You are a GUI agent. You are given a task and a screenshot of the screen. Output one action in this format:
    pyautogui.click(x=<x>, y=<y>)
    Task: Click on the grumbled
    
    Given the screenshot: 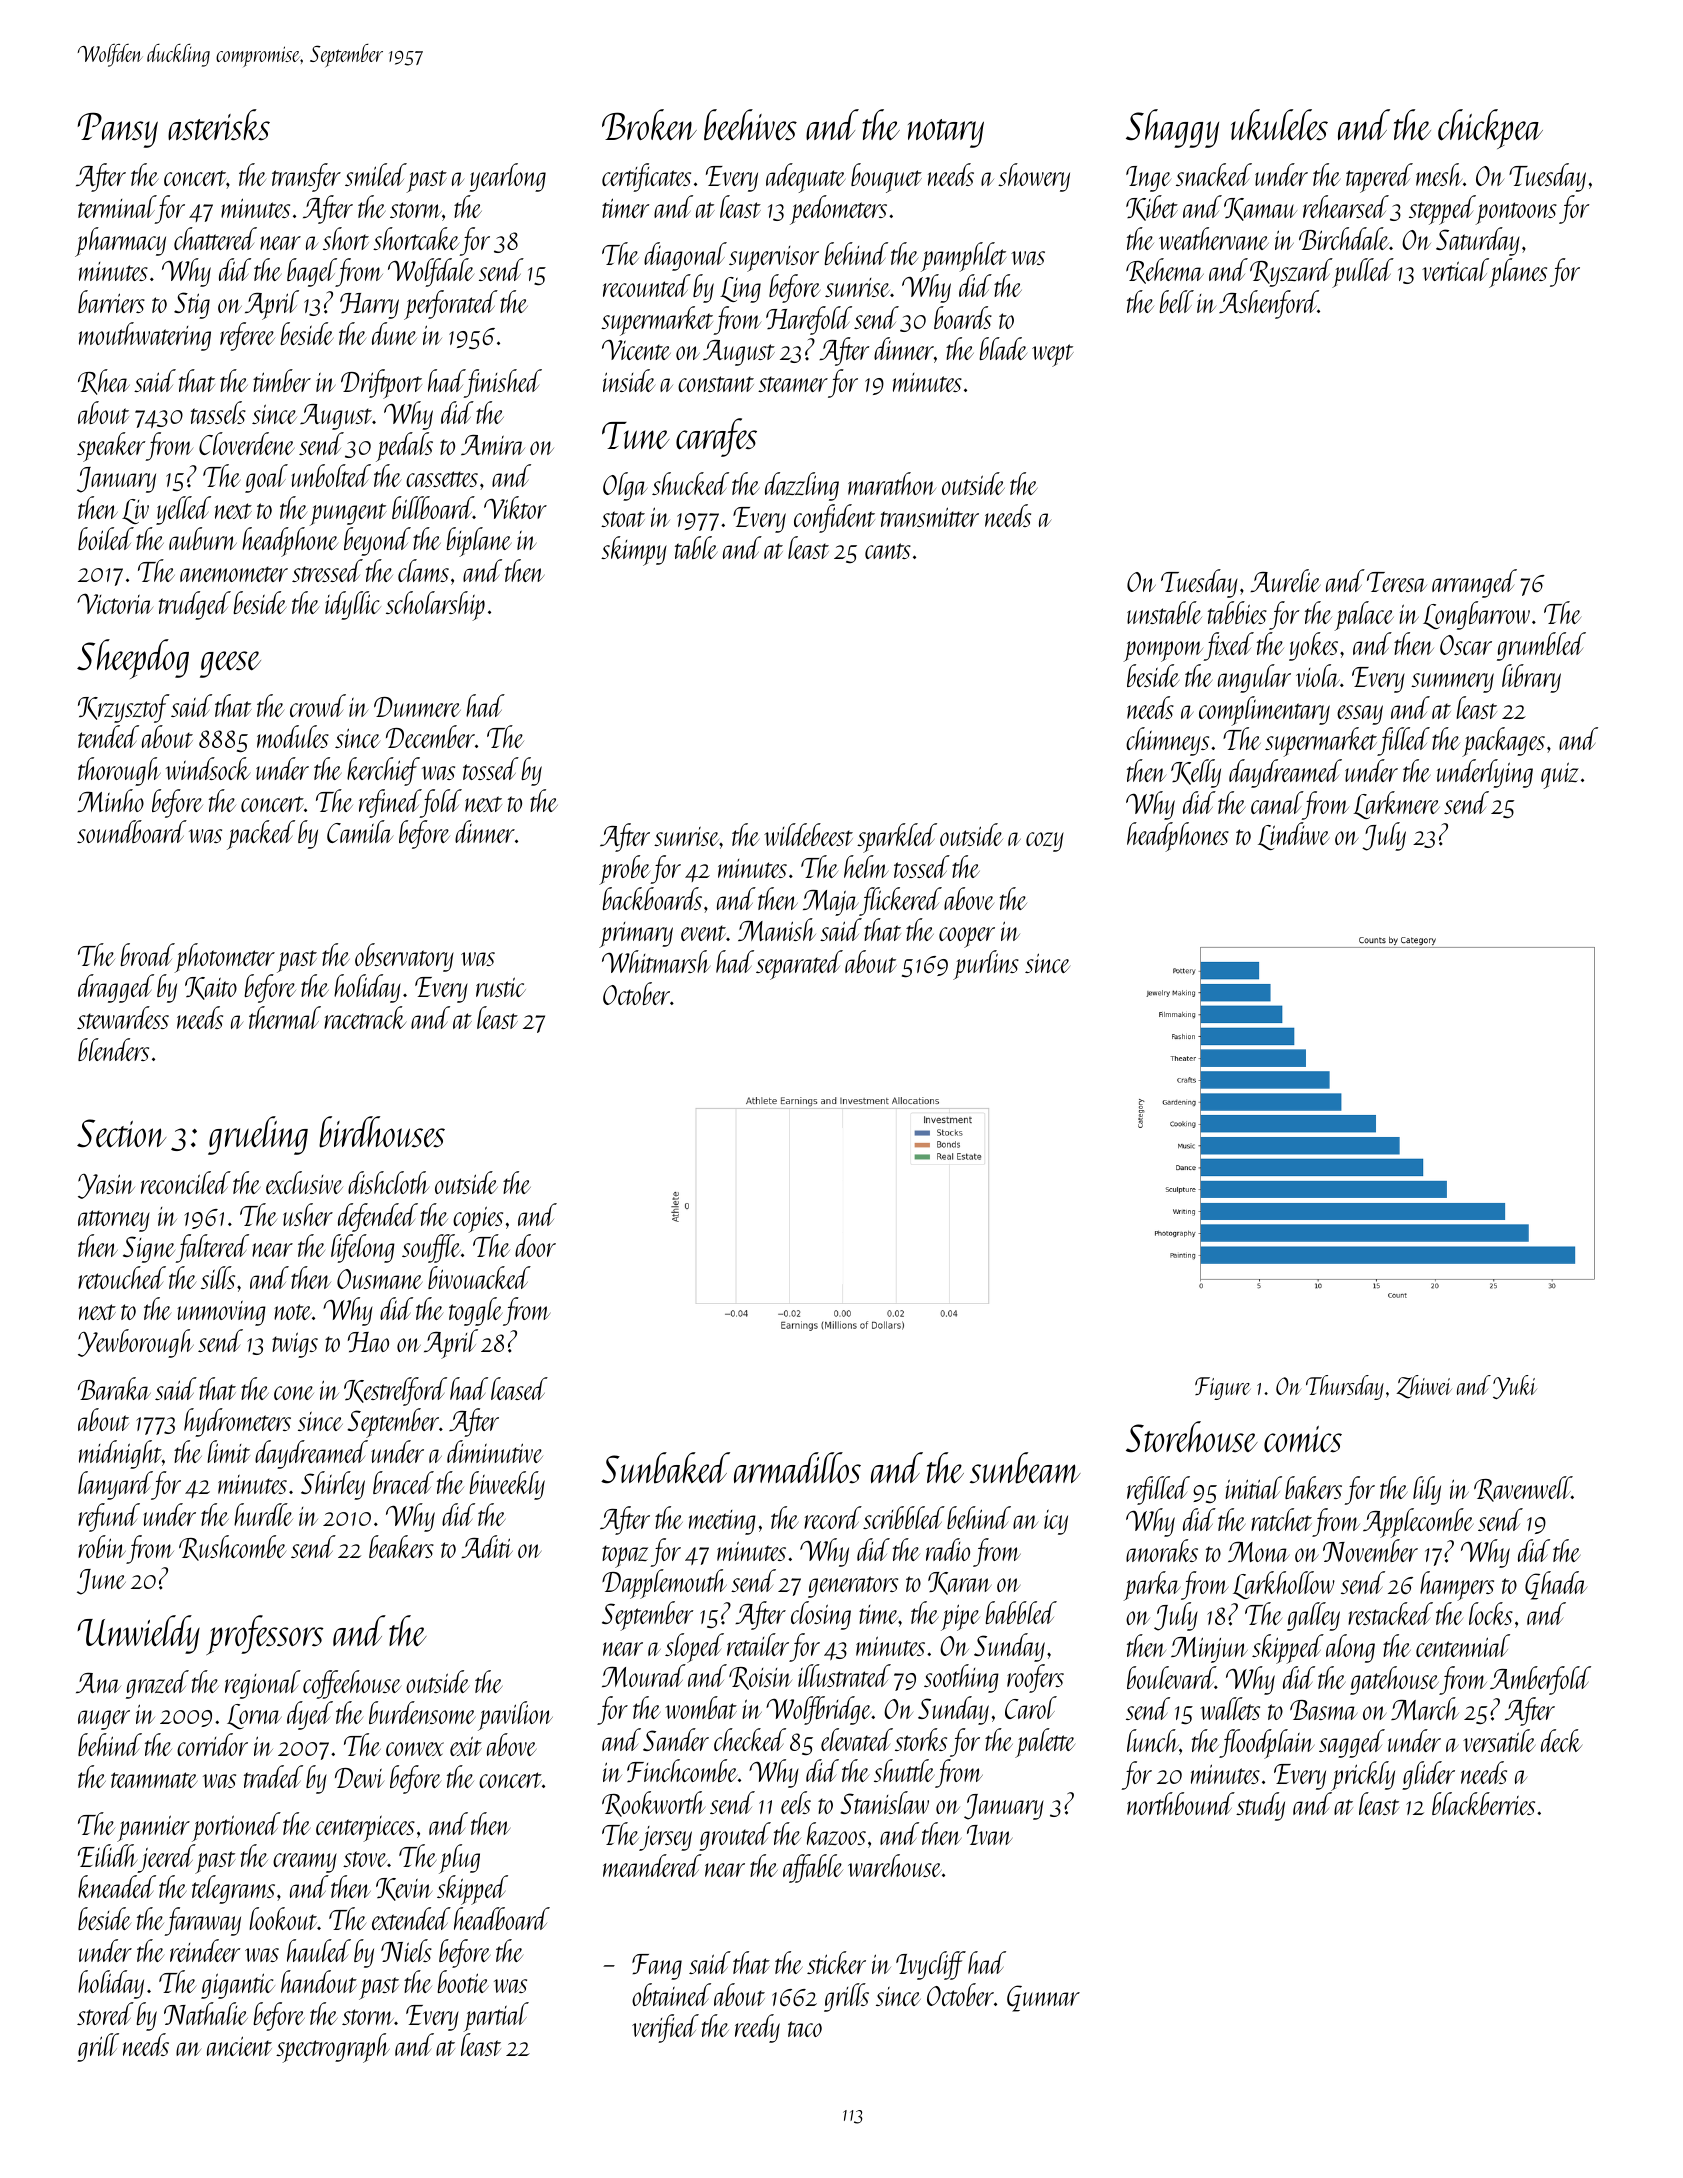 What is the action you would take?
    pyautogui.click(x=1541, y=646)
